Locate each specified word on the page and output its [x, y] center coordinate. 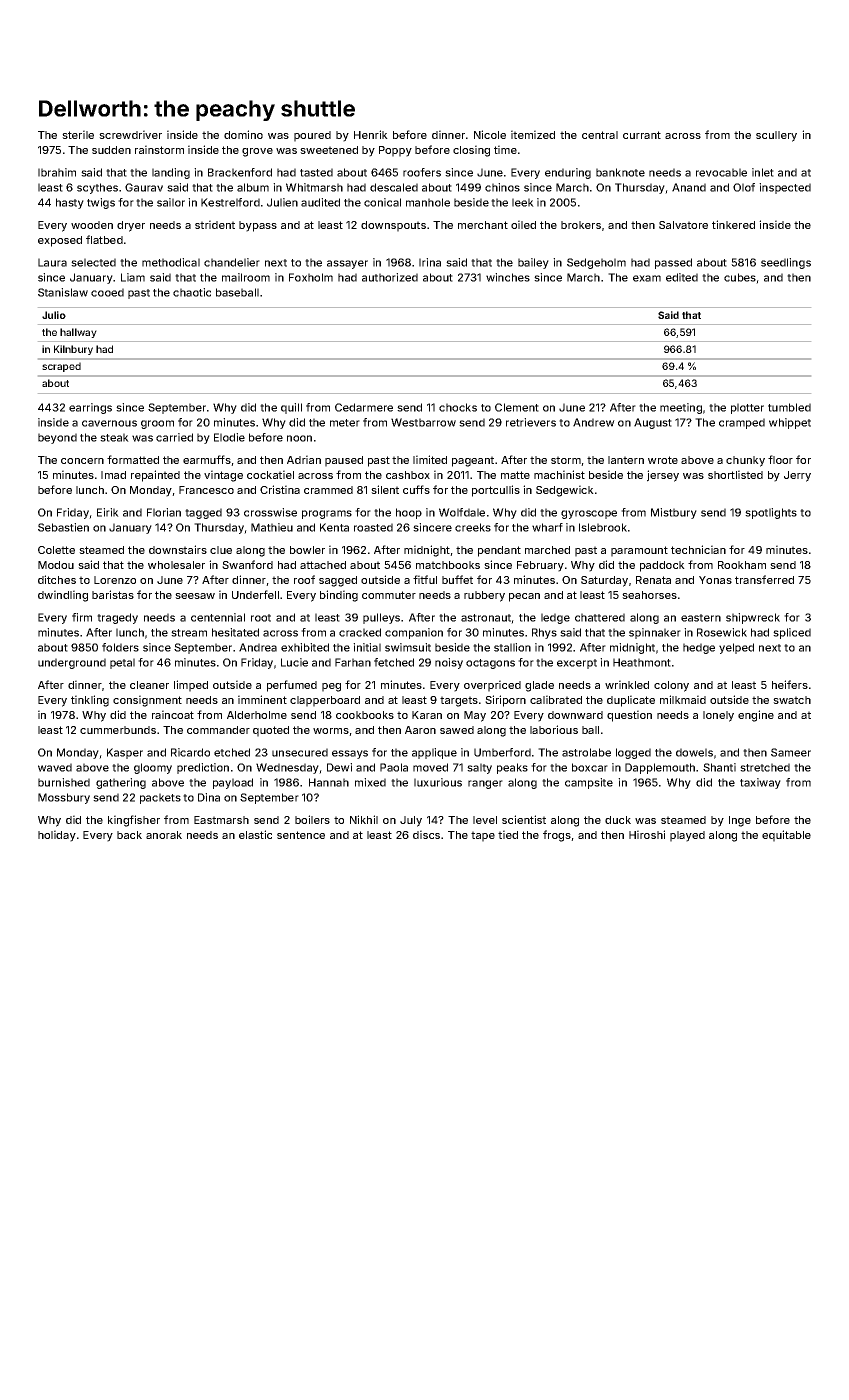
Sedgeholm [596, 263]
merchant [483, 225]
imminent [262, 699]
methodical [171, 262]
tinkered [733, 224]
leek [523, 202]
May [475, 716]
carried [174, 437]
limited [430, 459]
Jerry [797, 476]
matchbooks [448, 565]
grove [257, 152]
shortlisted [735, 474]
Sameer [791, 752]
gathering [121, 783]
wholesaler [176, 565]
